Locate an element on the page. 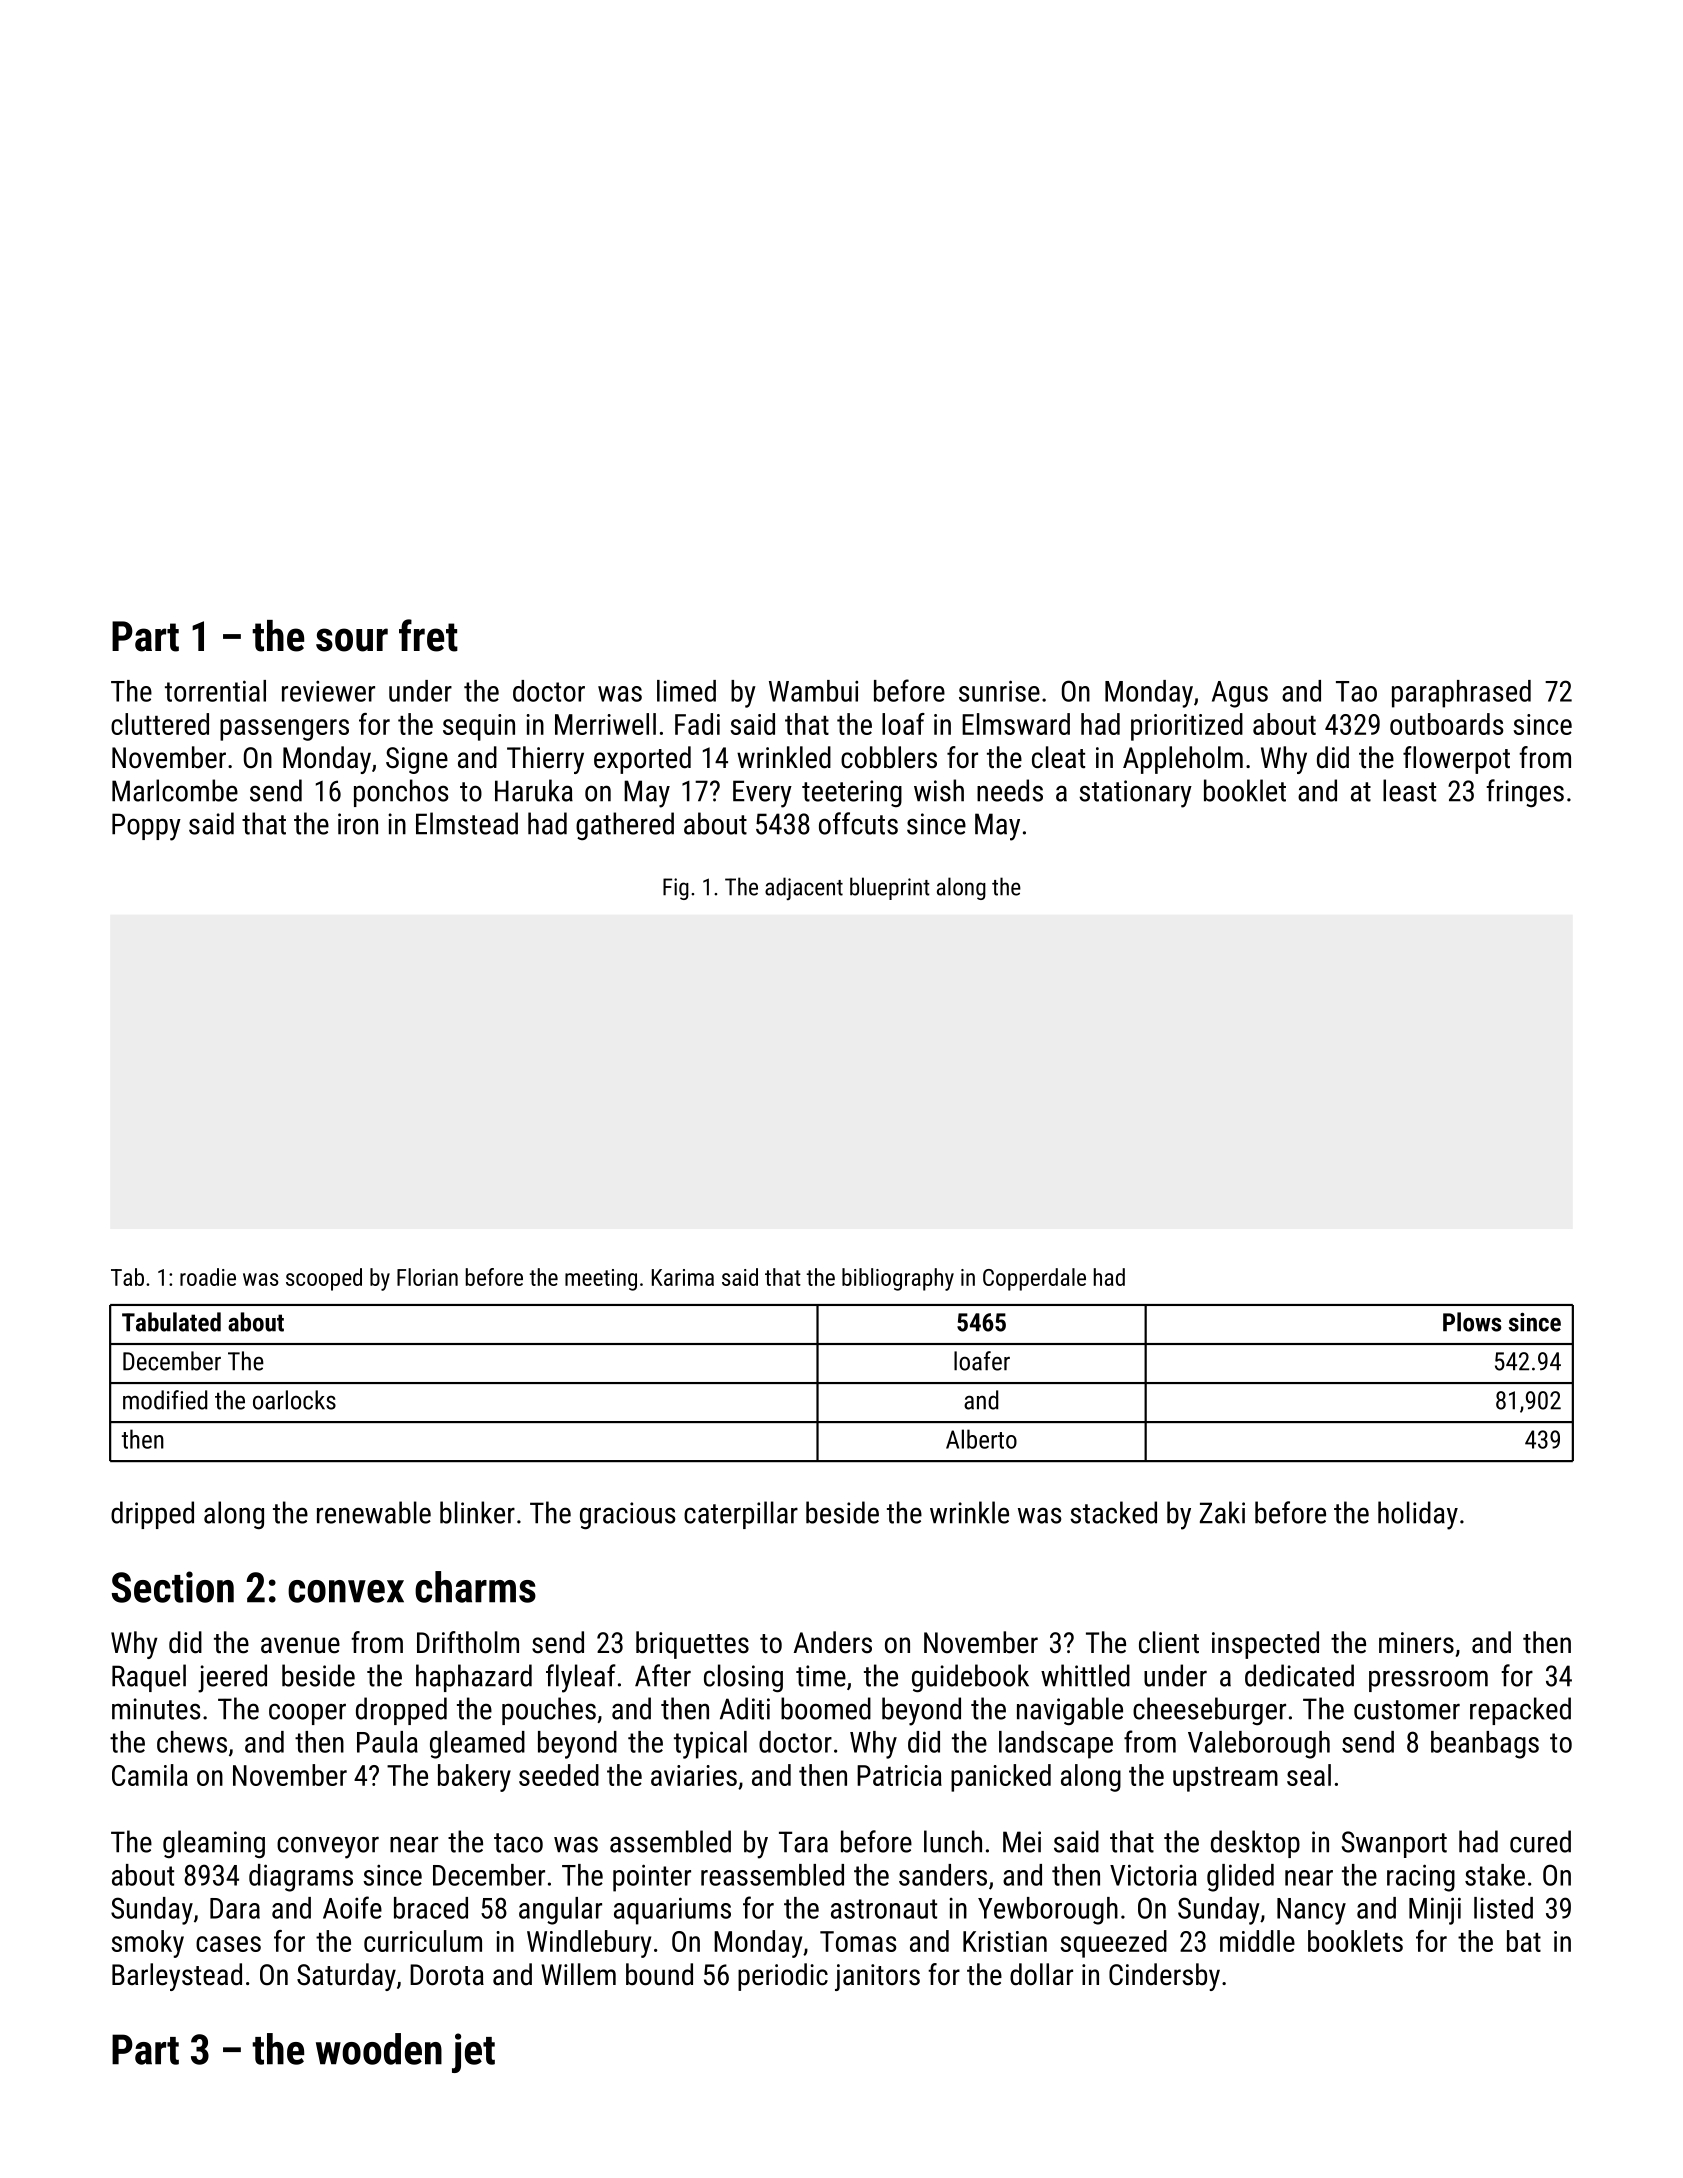 This document has height=2178, width=1683. Tara is located at coordinates (803, 1842).
